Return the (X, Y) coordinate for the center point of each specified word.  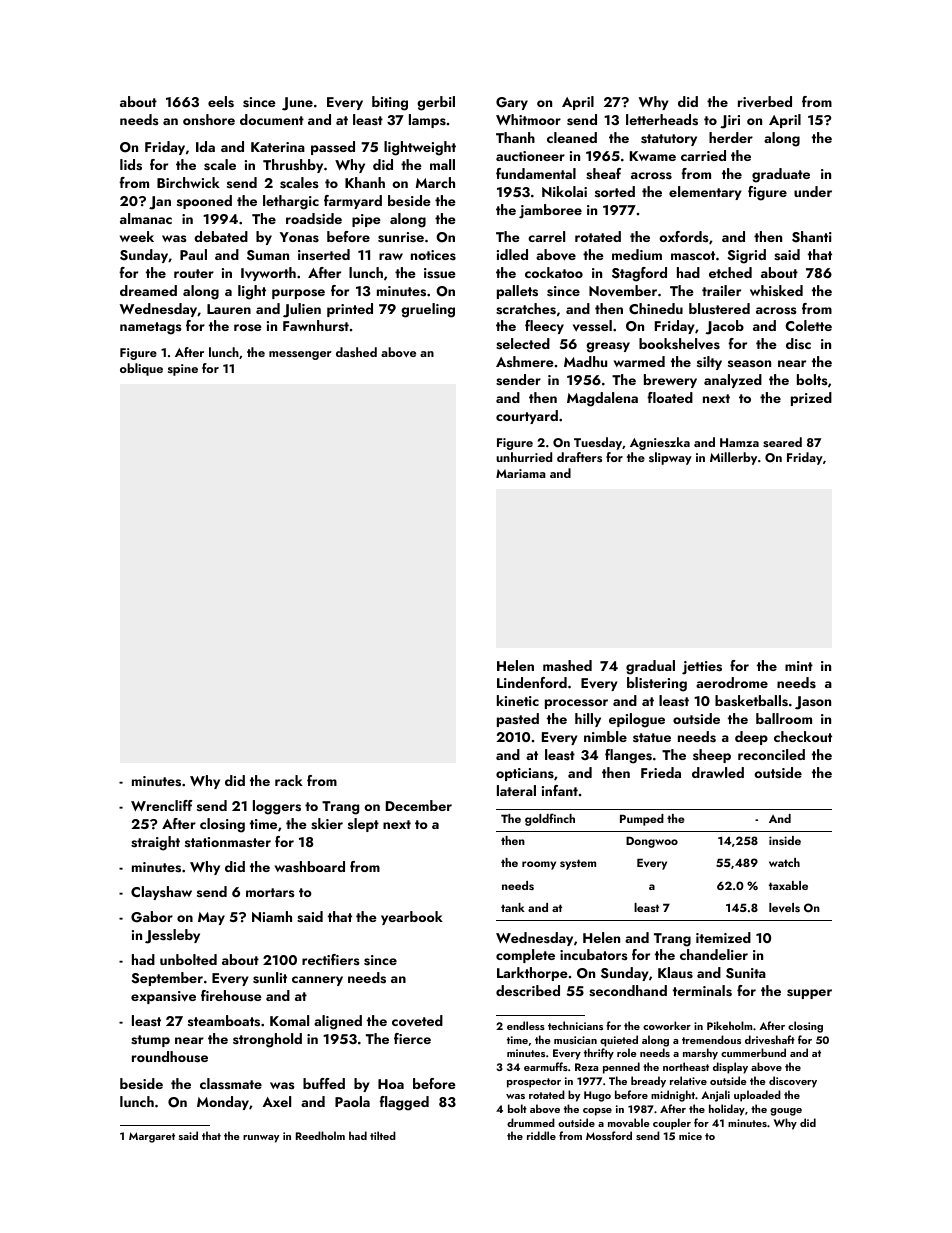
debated (221, 236)
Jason (813, 703)
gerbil (436, 103)
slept (363, 825)
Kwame (653, 156)
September (167, 979)
